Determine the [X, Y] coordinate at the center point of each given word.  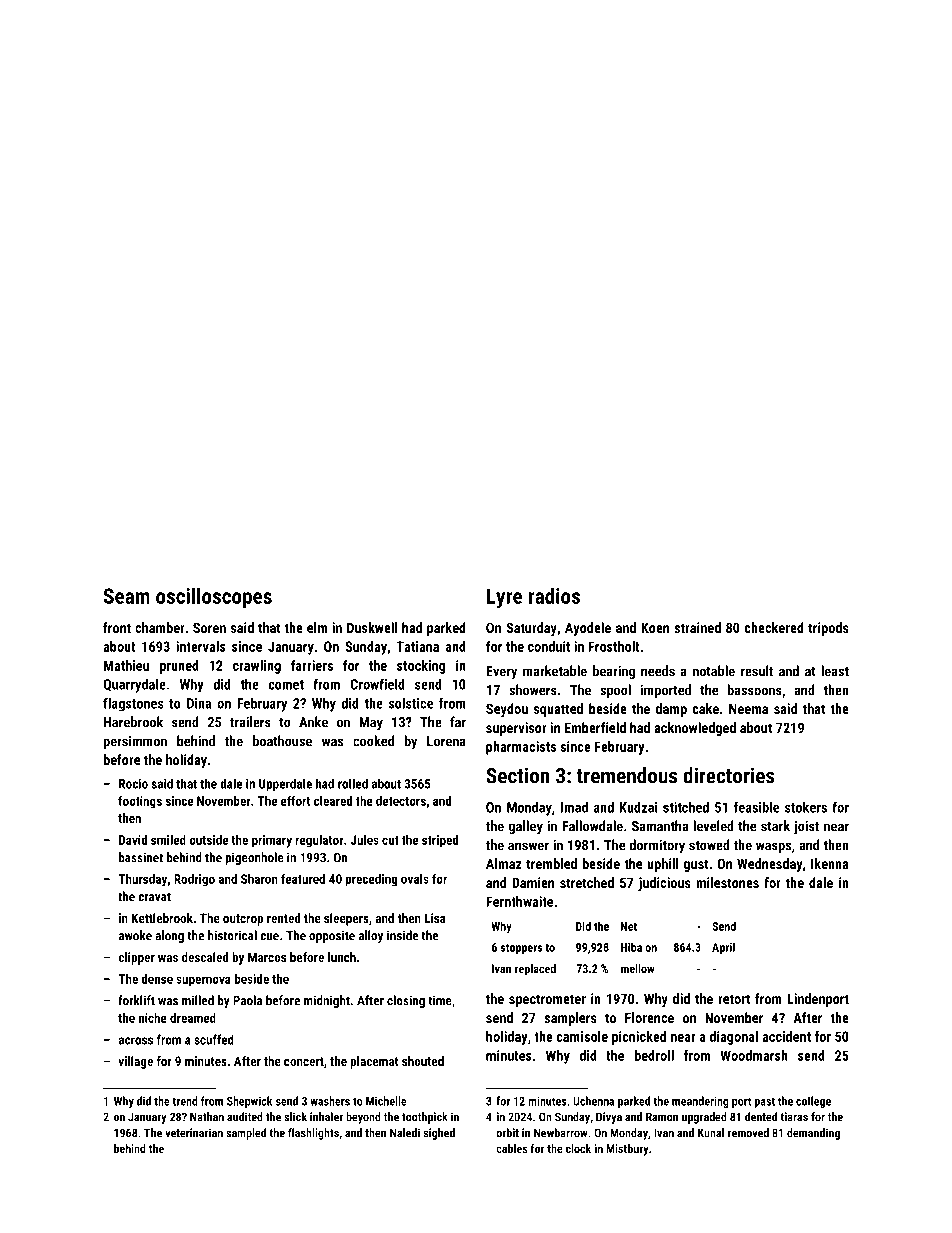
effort [295, 800]
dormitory [657, 846]
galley [525, 827]
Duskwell [372, 627]
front [117, 627]
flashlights [313, 1134]
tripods [828, 629]
